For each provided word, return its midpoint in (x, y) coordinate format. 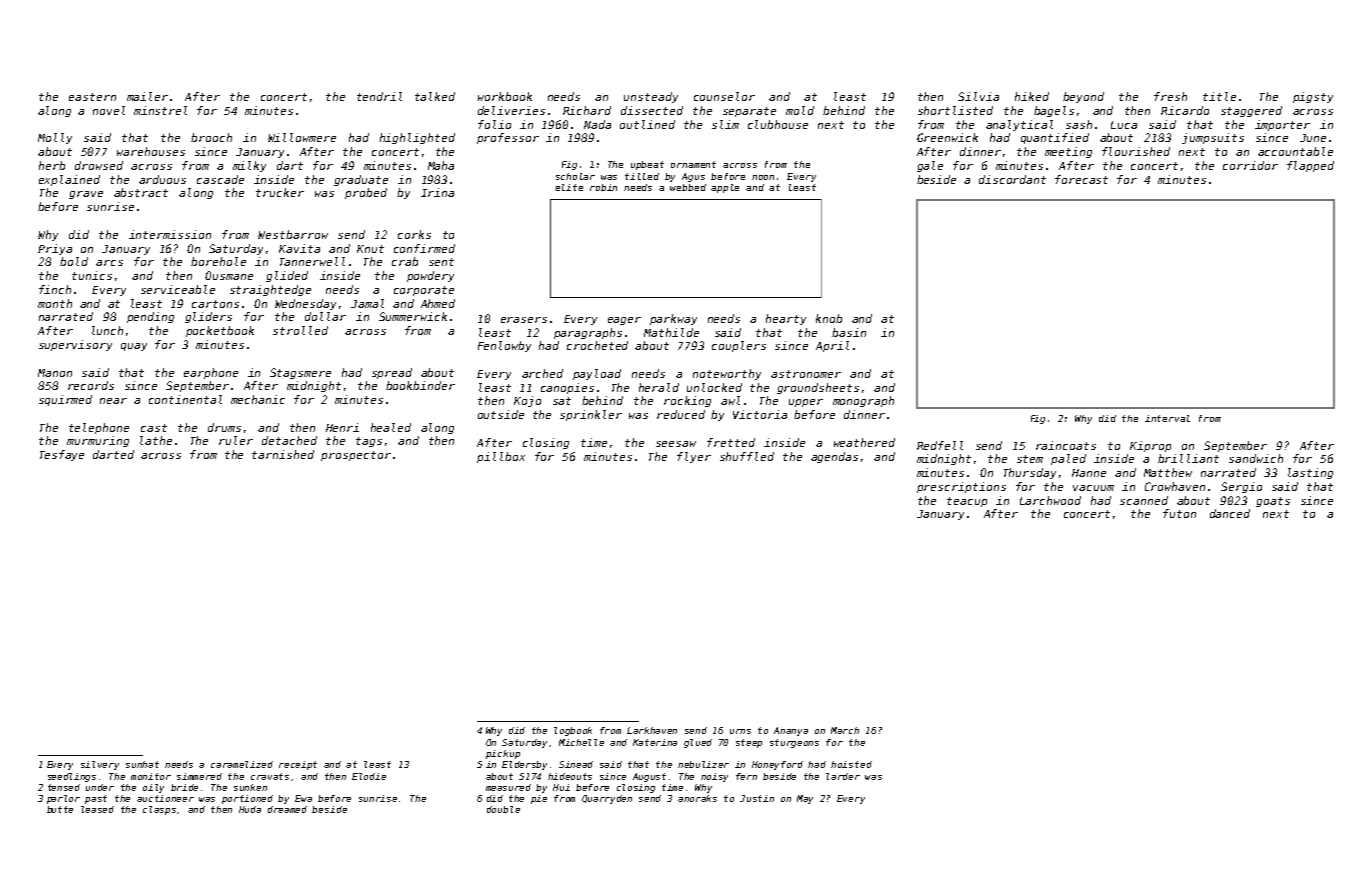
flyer (694, 457)
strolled (300, 330)
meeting (1068, 152)
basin (849, 332)
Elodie (369, 776)
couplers (739, 346)
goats (1273, 502)
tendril (379, 96)
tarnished (283, 454)
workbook (505, 96)
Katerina (655, 742)
